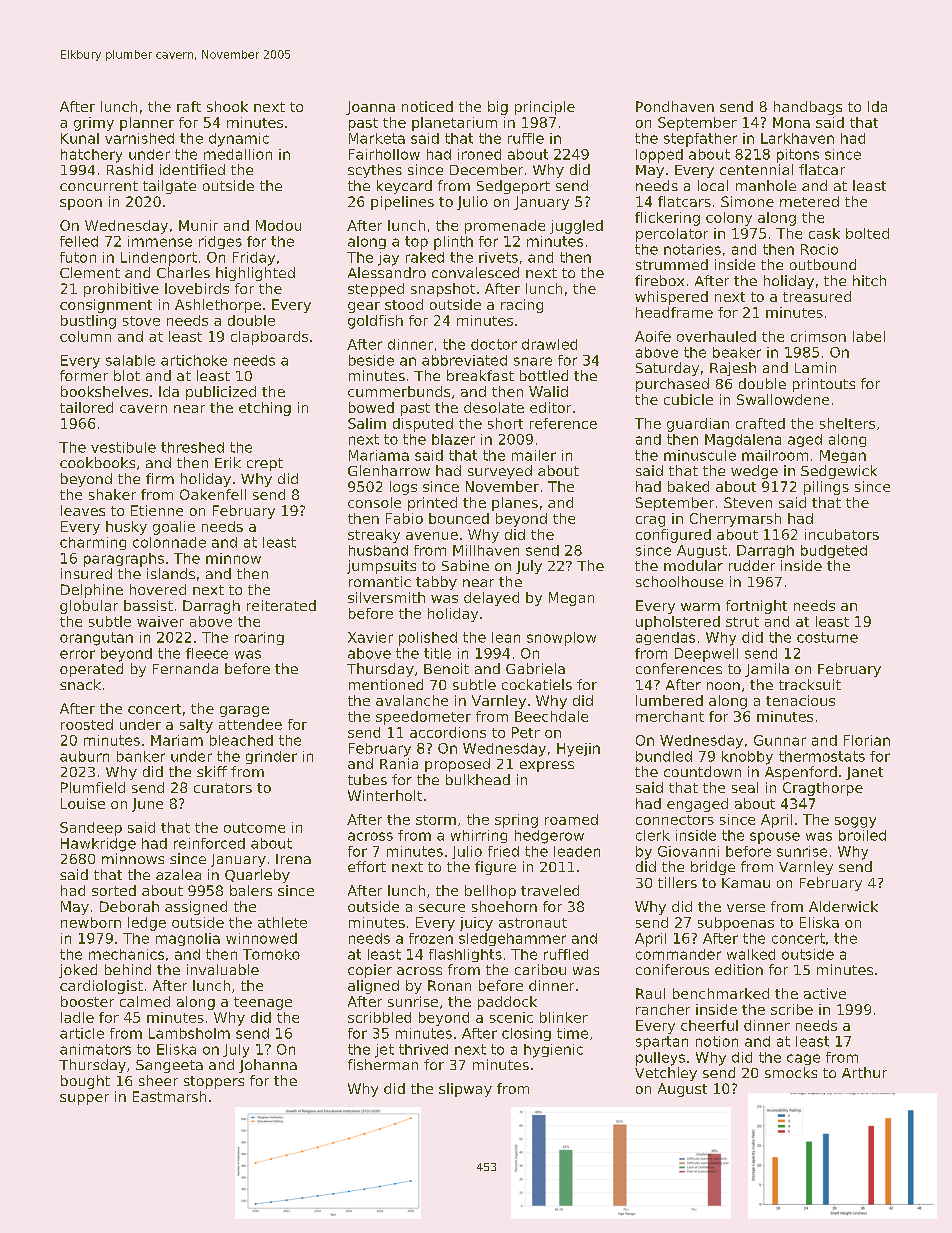 The image size is (952, 1233). I want to click on Johanna, so click(268, 1066).
